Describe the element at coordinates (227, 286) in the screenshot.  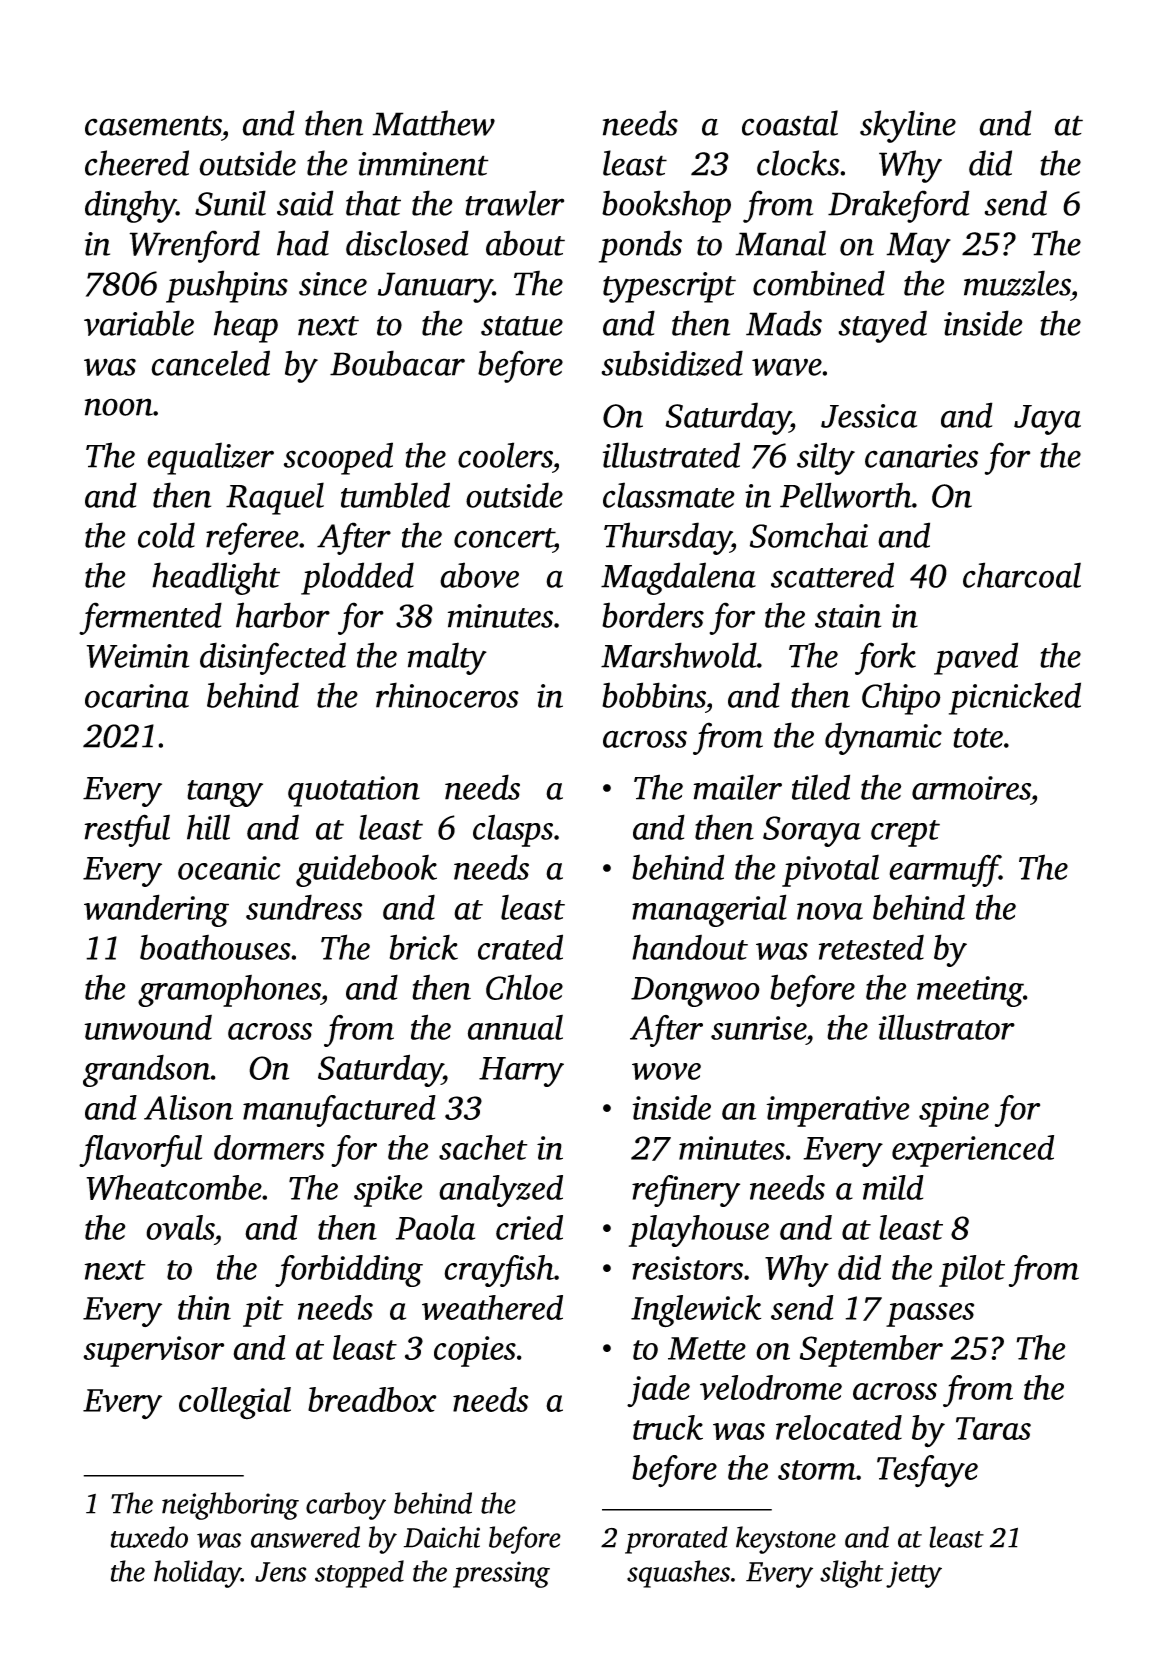
I see `pushpins` at that location.
